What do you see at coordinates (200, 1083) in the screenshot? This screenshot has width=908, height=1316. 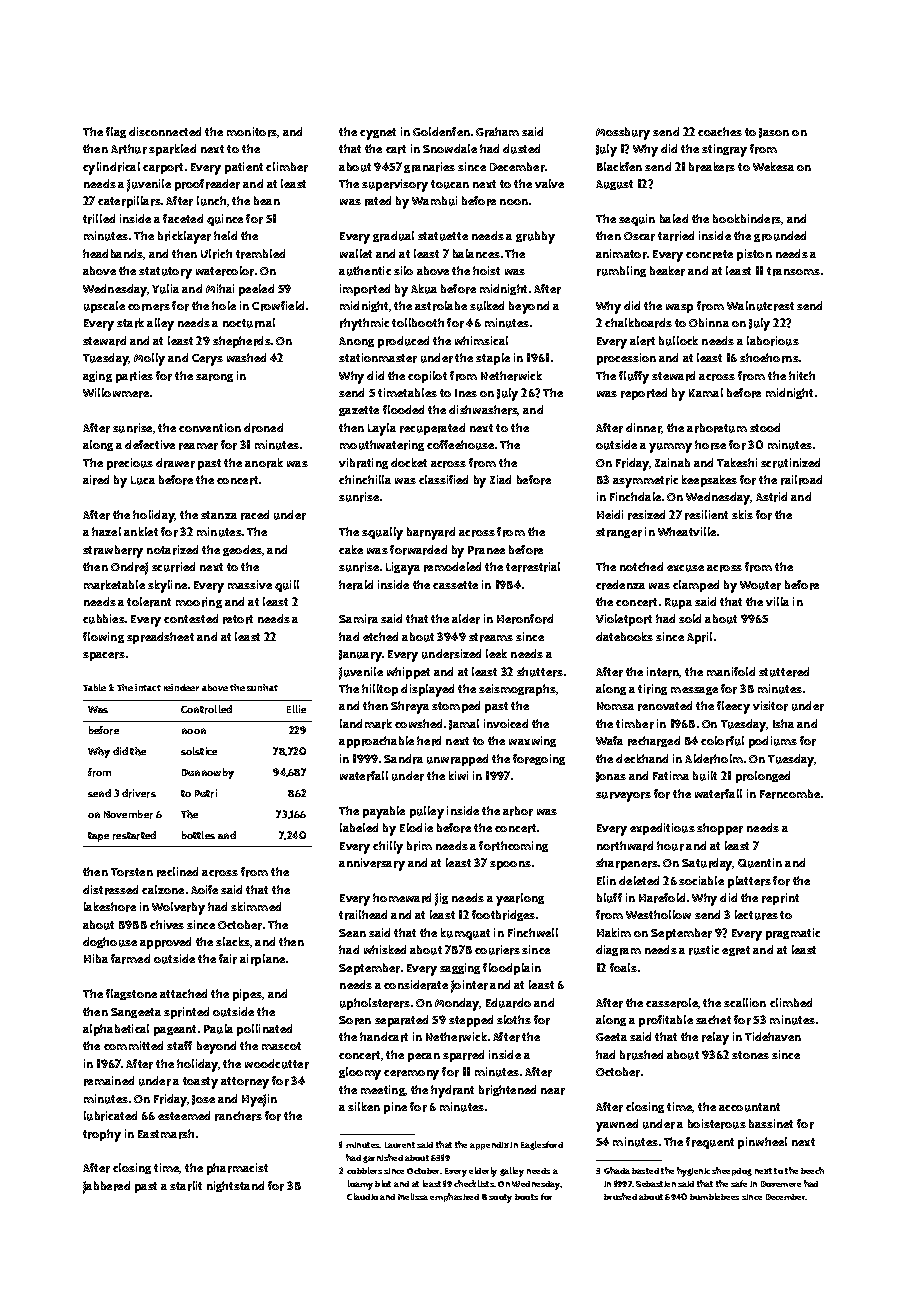 I see `toasty` at bounding box center [200, 1083].
